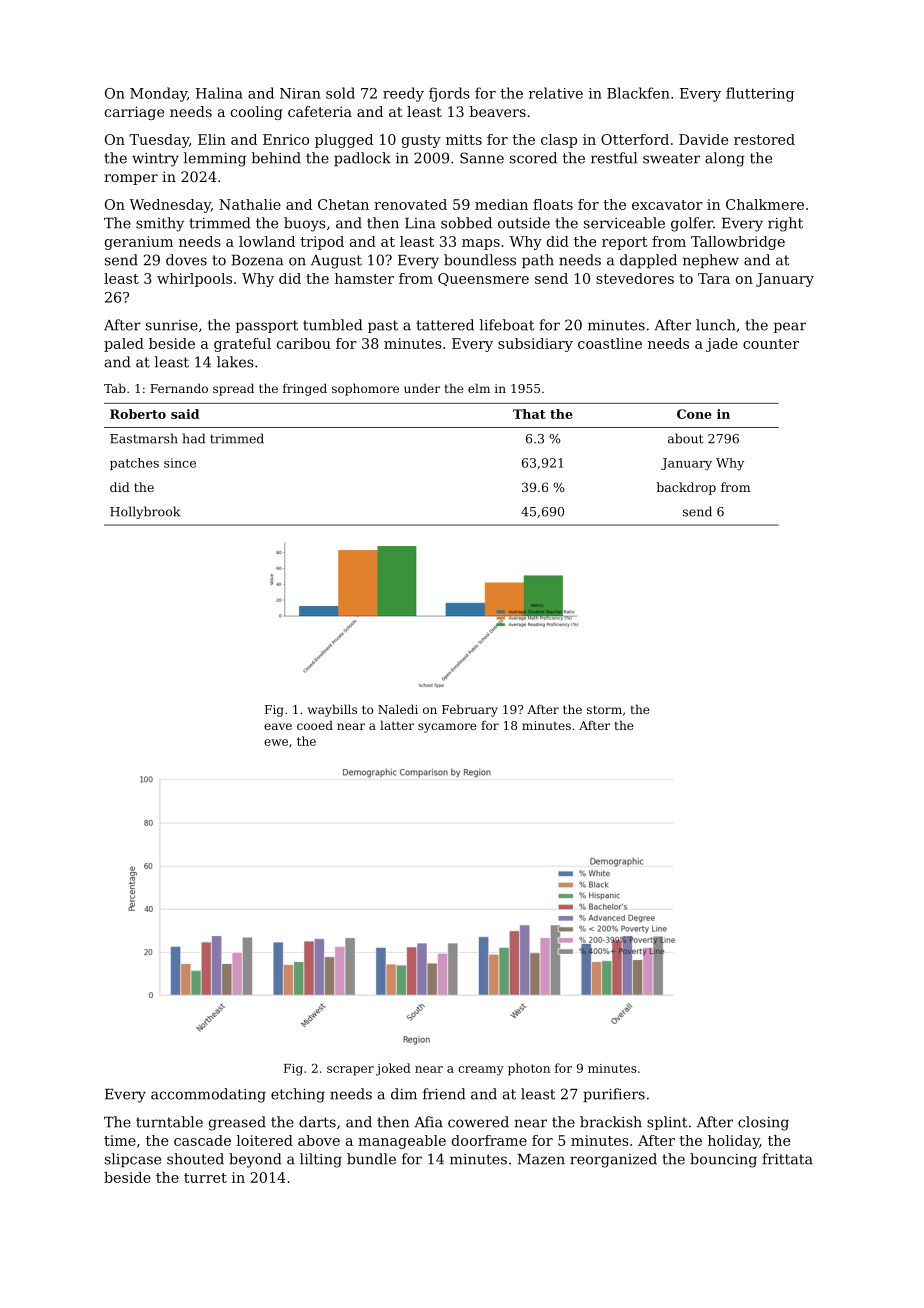 The height and width of the document is (1308, 924). I want to click on scraper, so click(350, 1071).
